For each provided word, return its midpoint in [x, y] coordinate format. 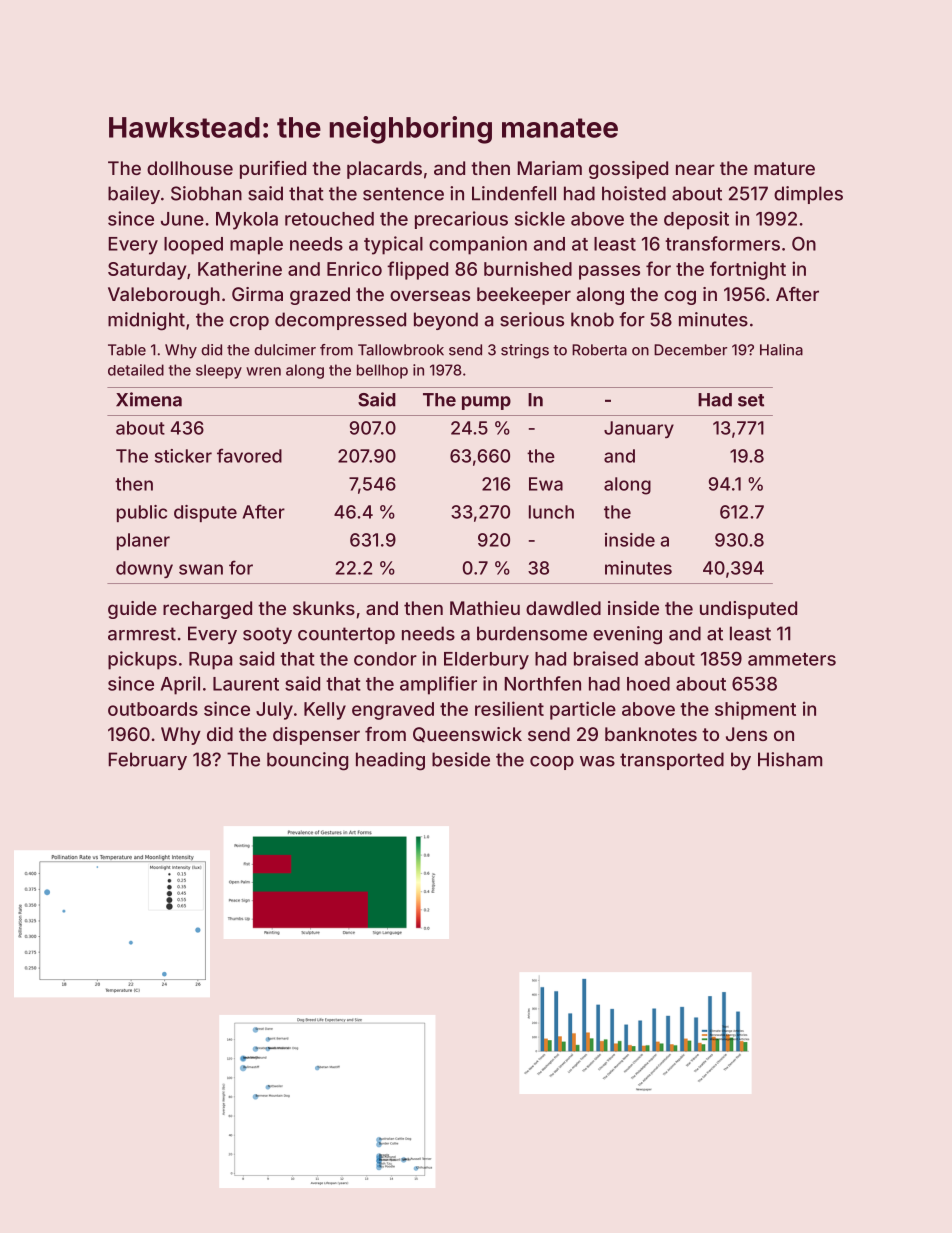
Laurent [246, 684]
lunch [551, 512]
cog [680, 297]
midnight [146, 321]
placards [384, 170]
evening [627, 635]
